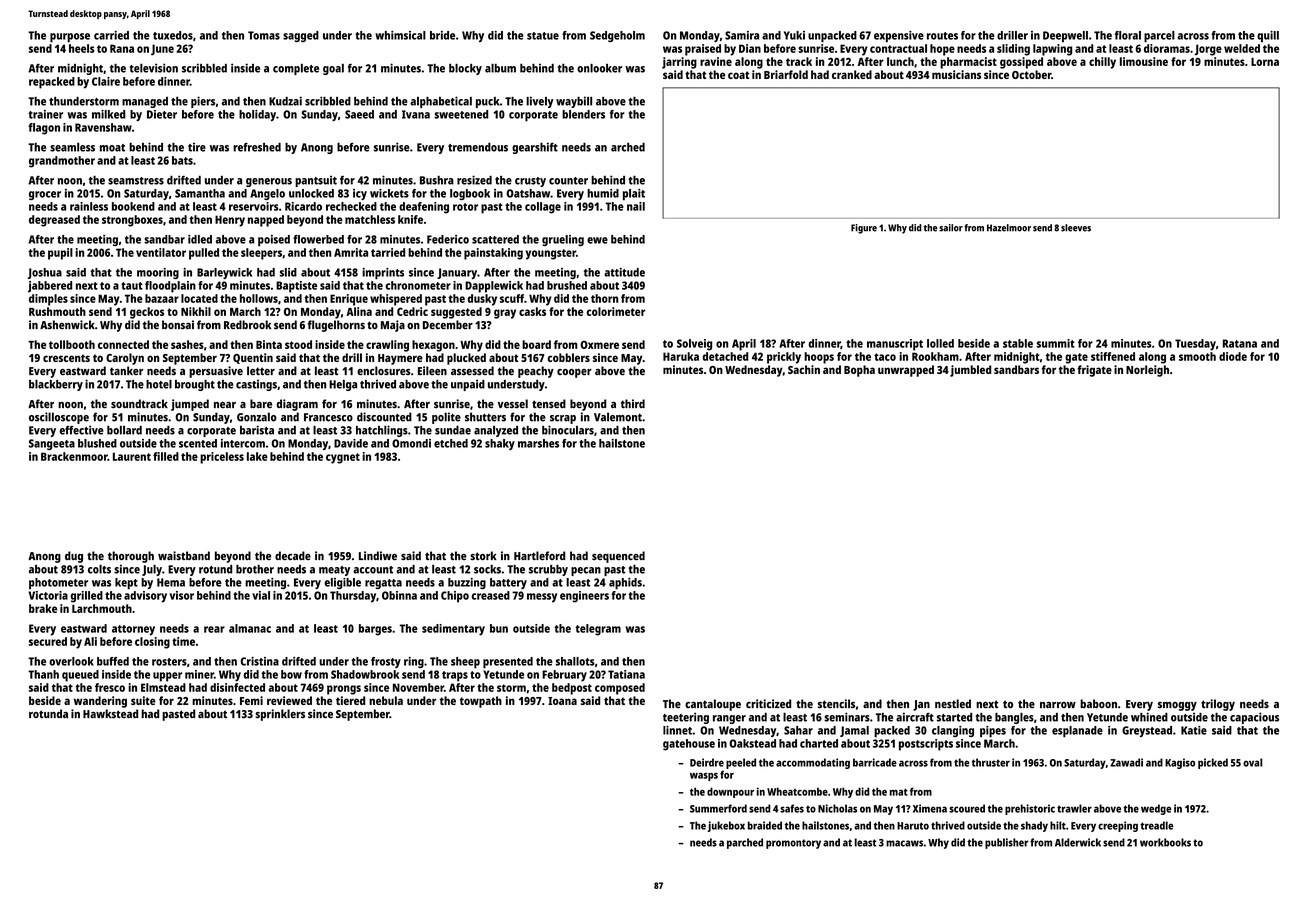  What do you see at coordinates (549, 403) in the document?
I see `tensed` at bounding box center [549, 403].
